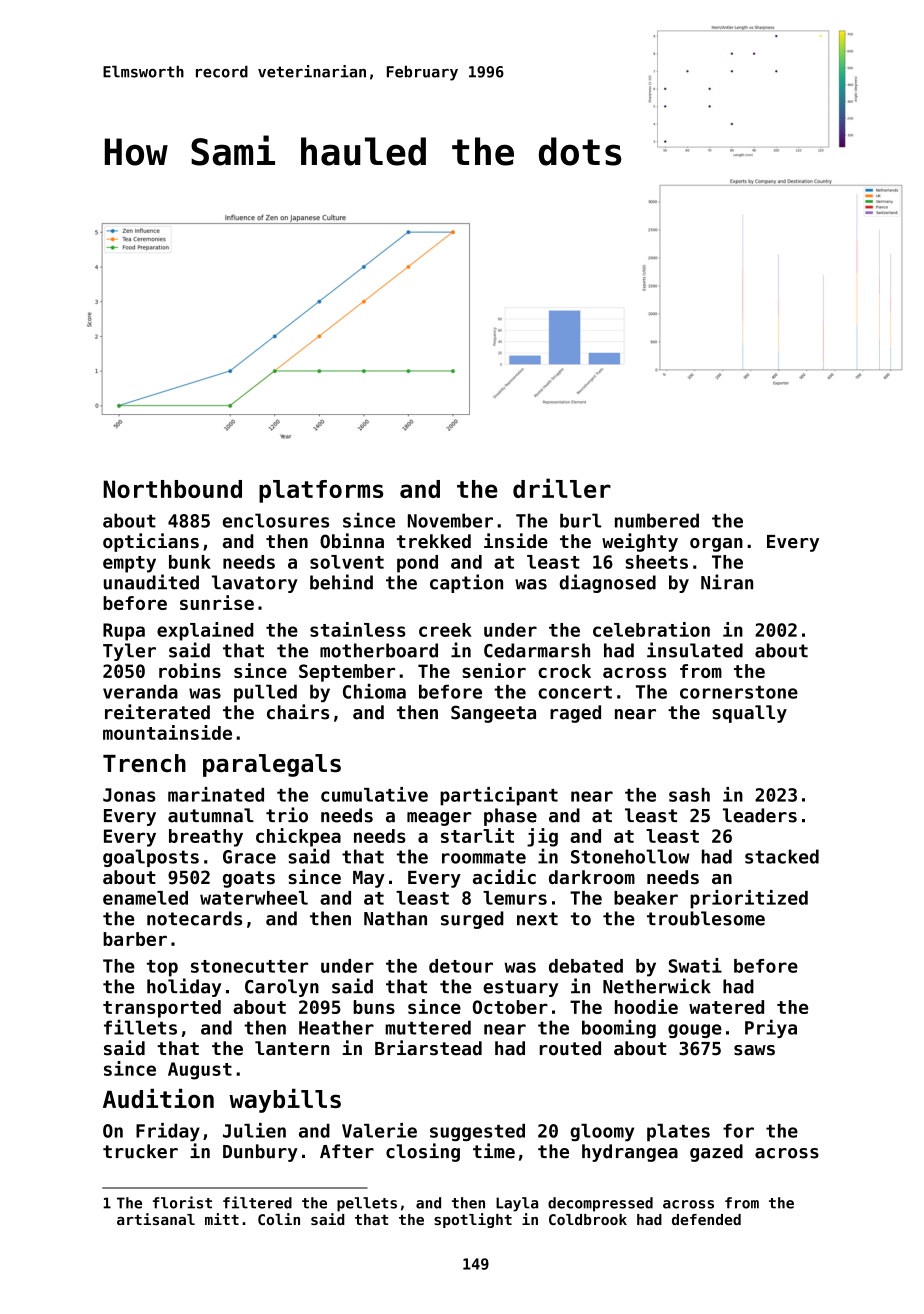 Image resolution: width=924 pixels, height=1314 pixels. Describe the element at coordinates (272, 765) in the screenshot. I see `paralegals` at that location.
